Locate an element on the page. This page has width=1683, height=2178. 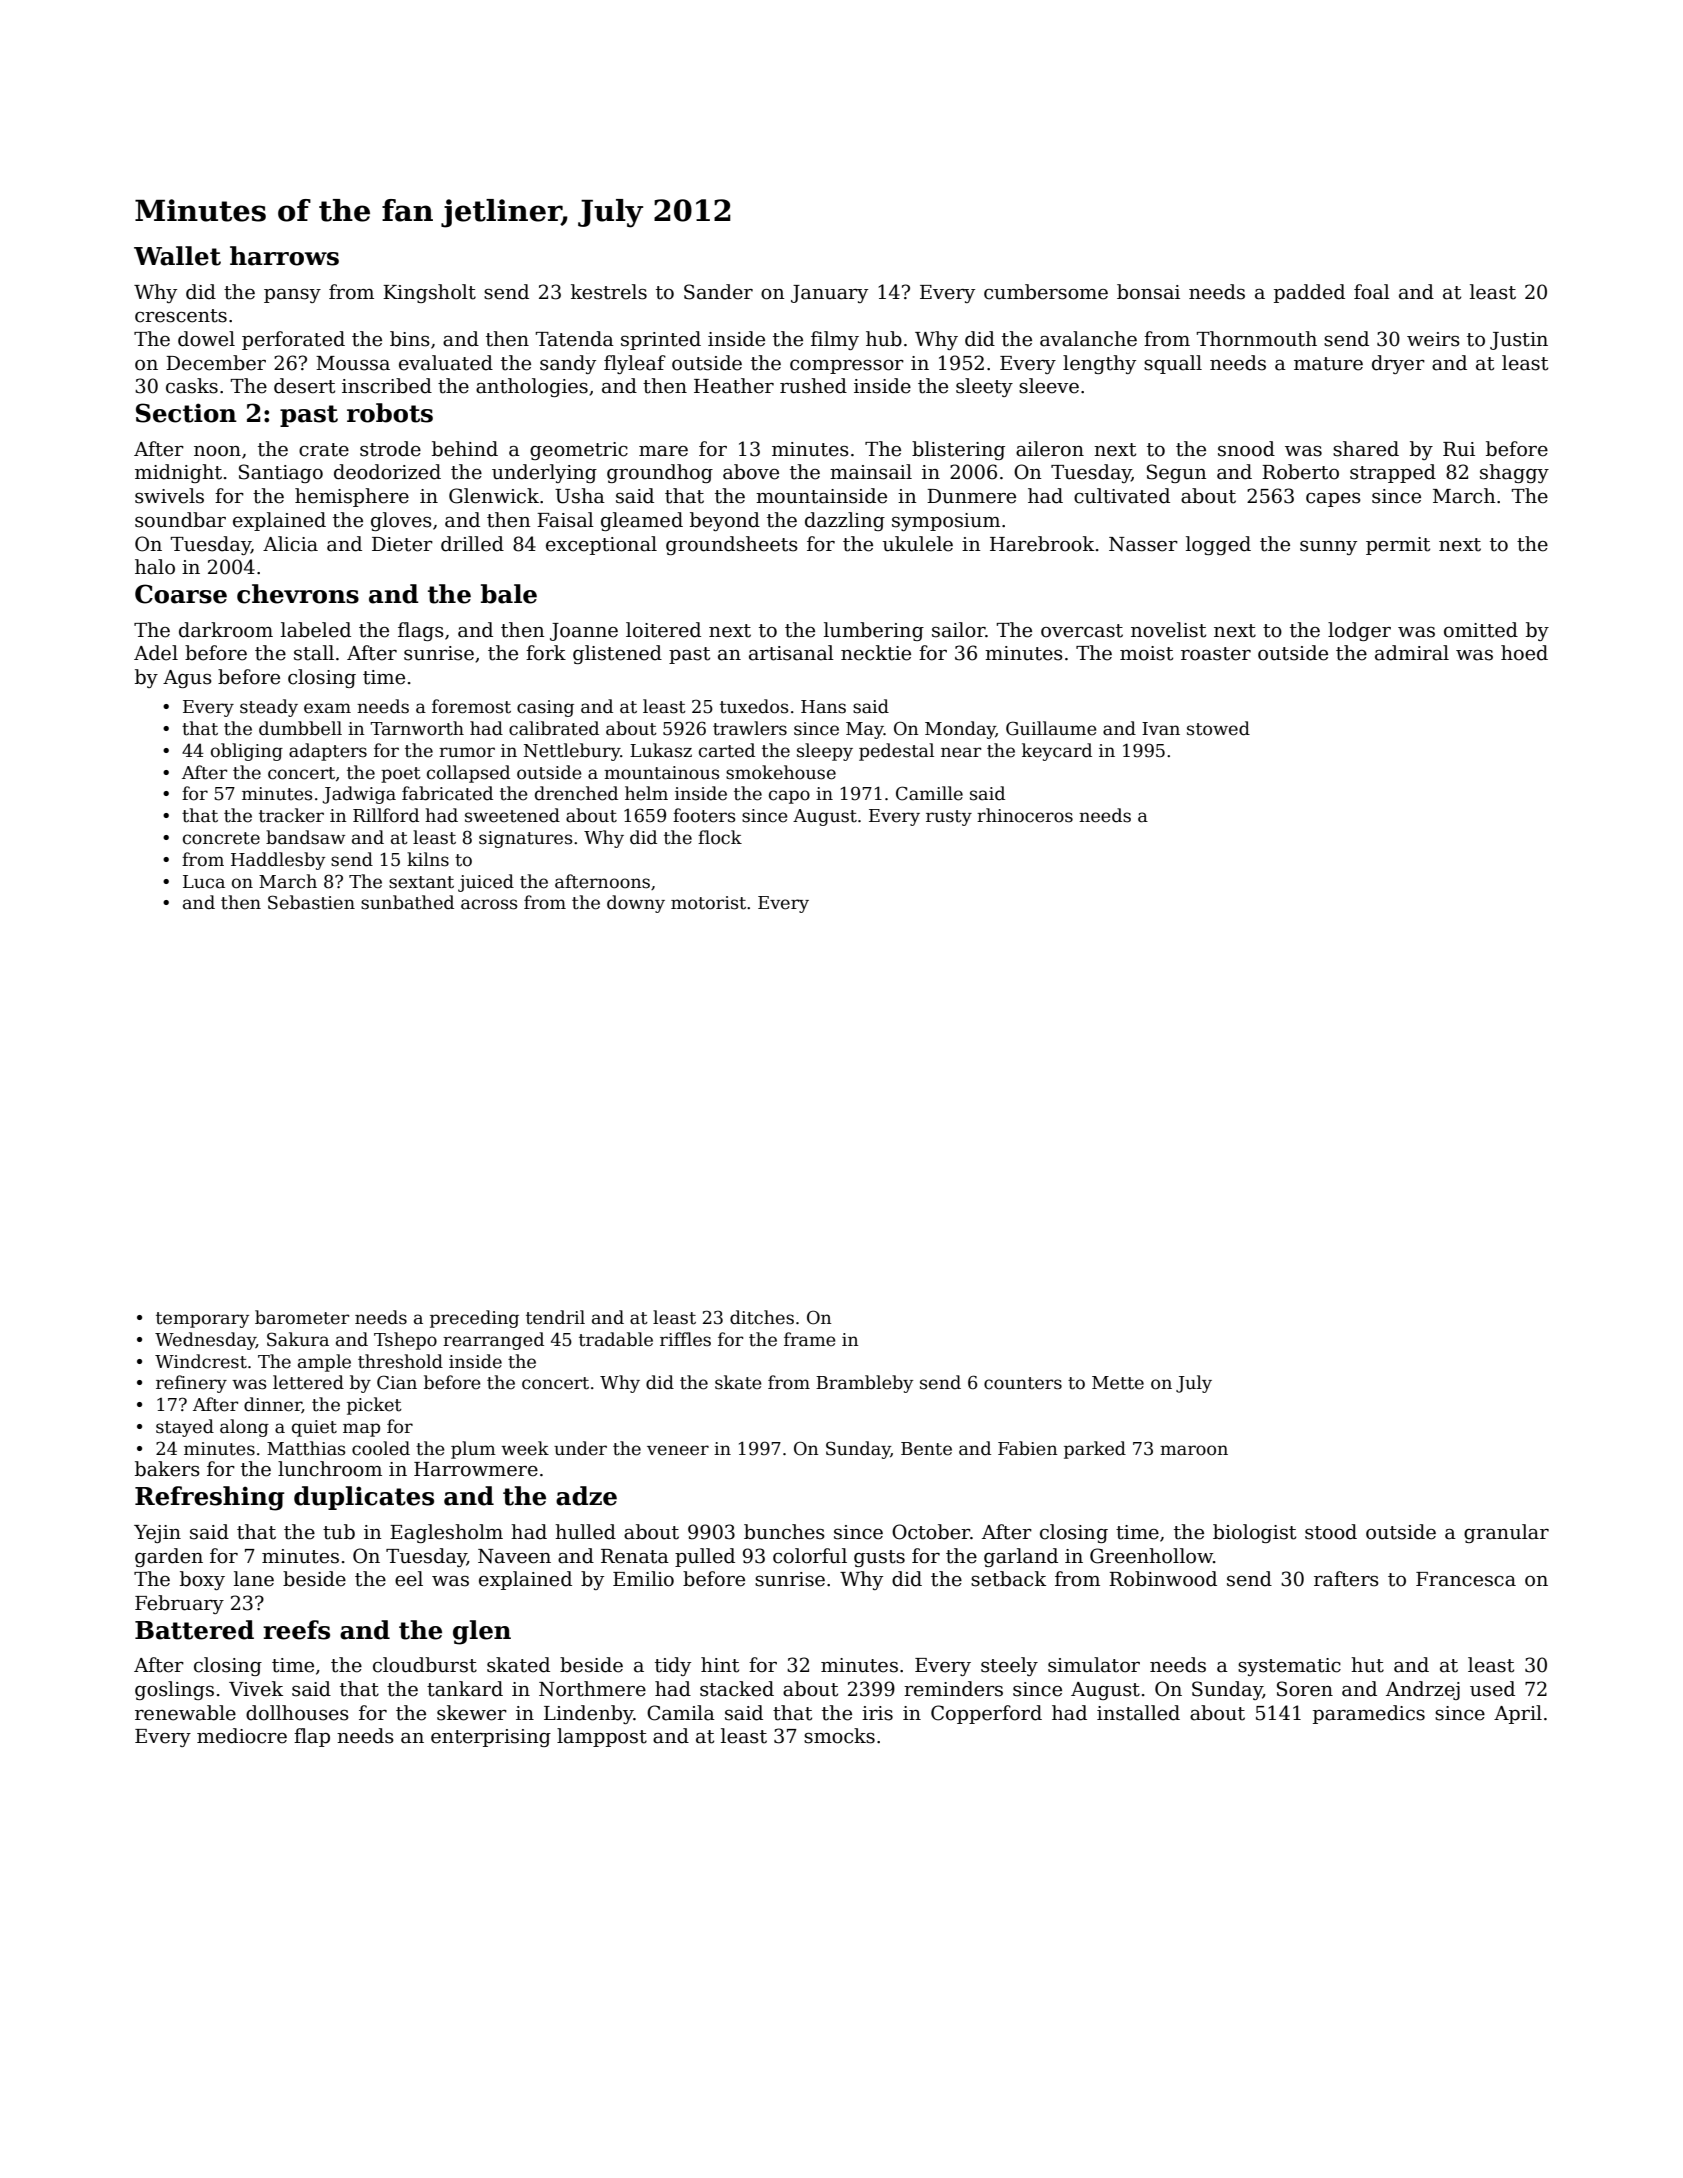
dryer is located at coordinates (1398, 364).
